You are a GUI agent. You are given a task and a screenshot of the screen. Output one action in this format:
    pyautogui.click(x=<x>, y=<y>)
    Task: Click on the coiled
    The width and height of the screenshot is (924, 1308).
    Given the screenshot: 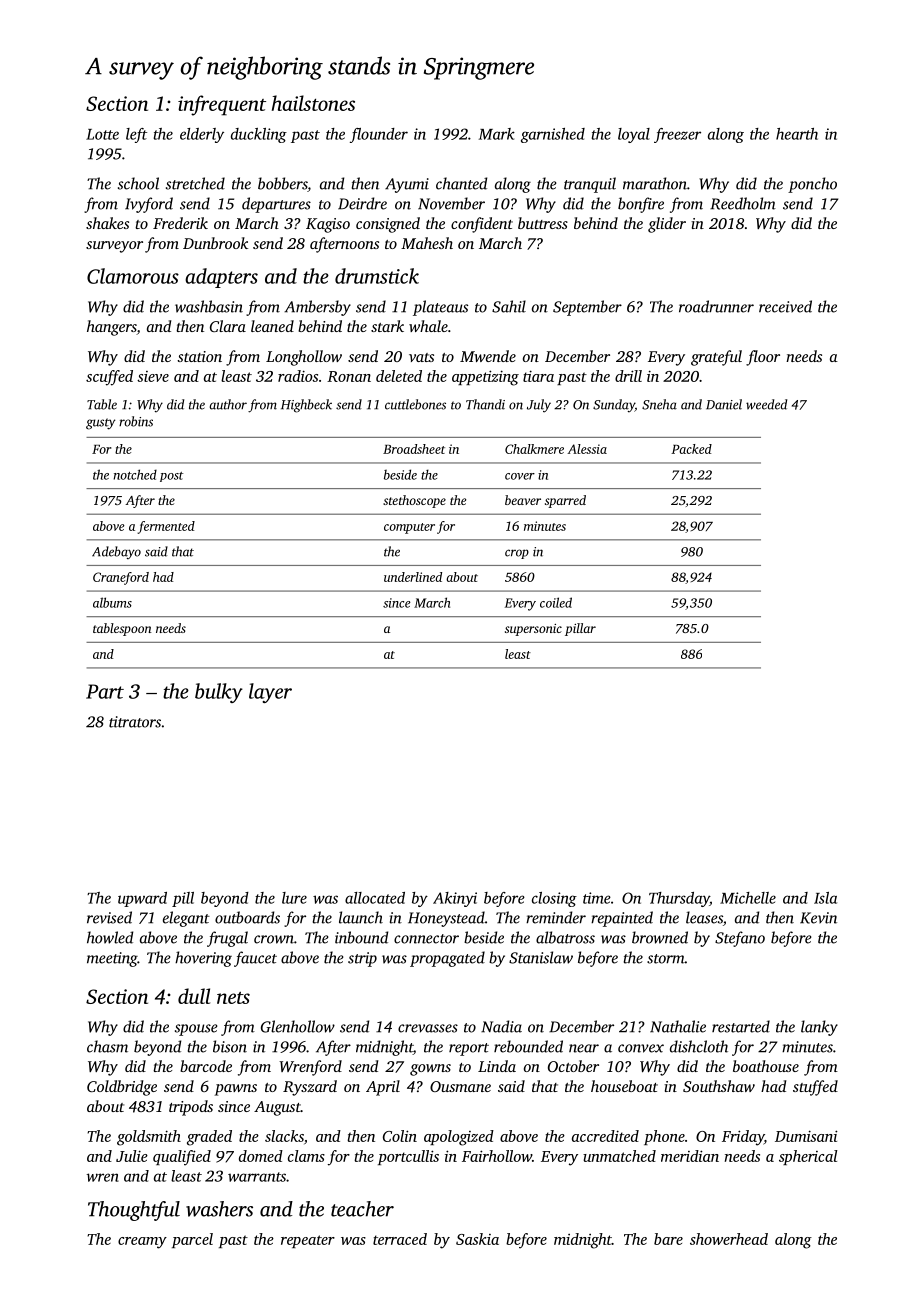 What is the action you would take?
    pyautogui.click(x=556, y=602)
